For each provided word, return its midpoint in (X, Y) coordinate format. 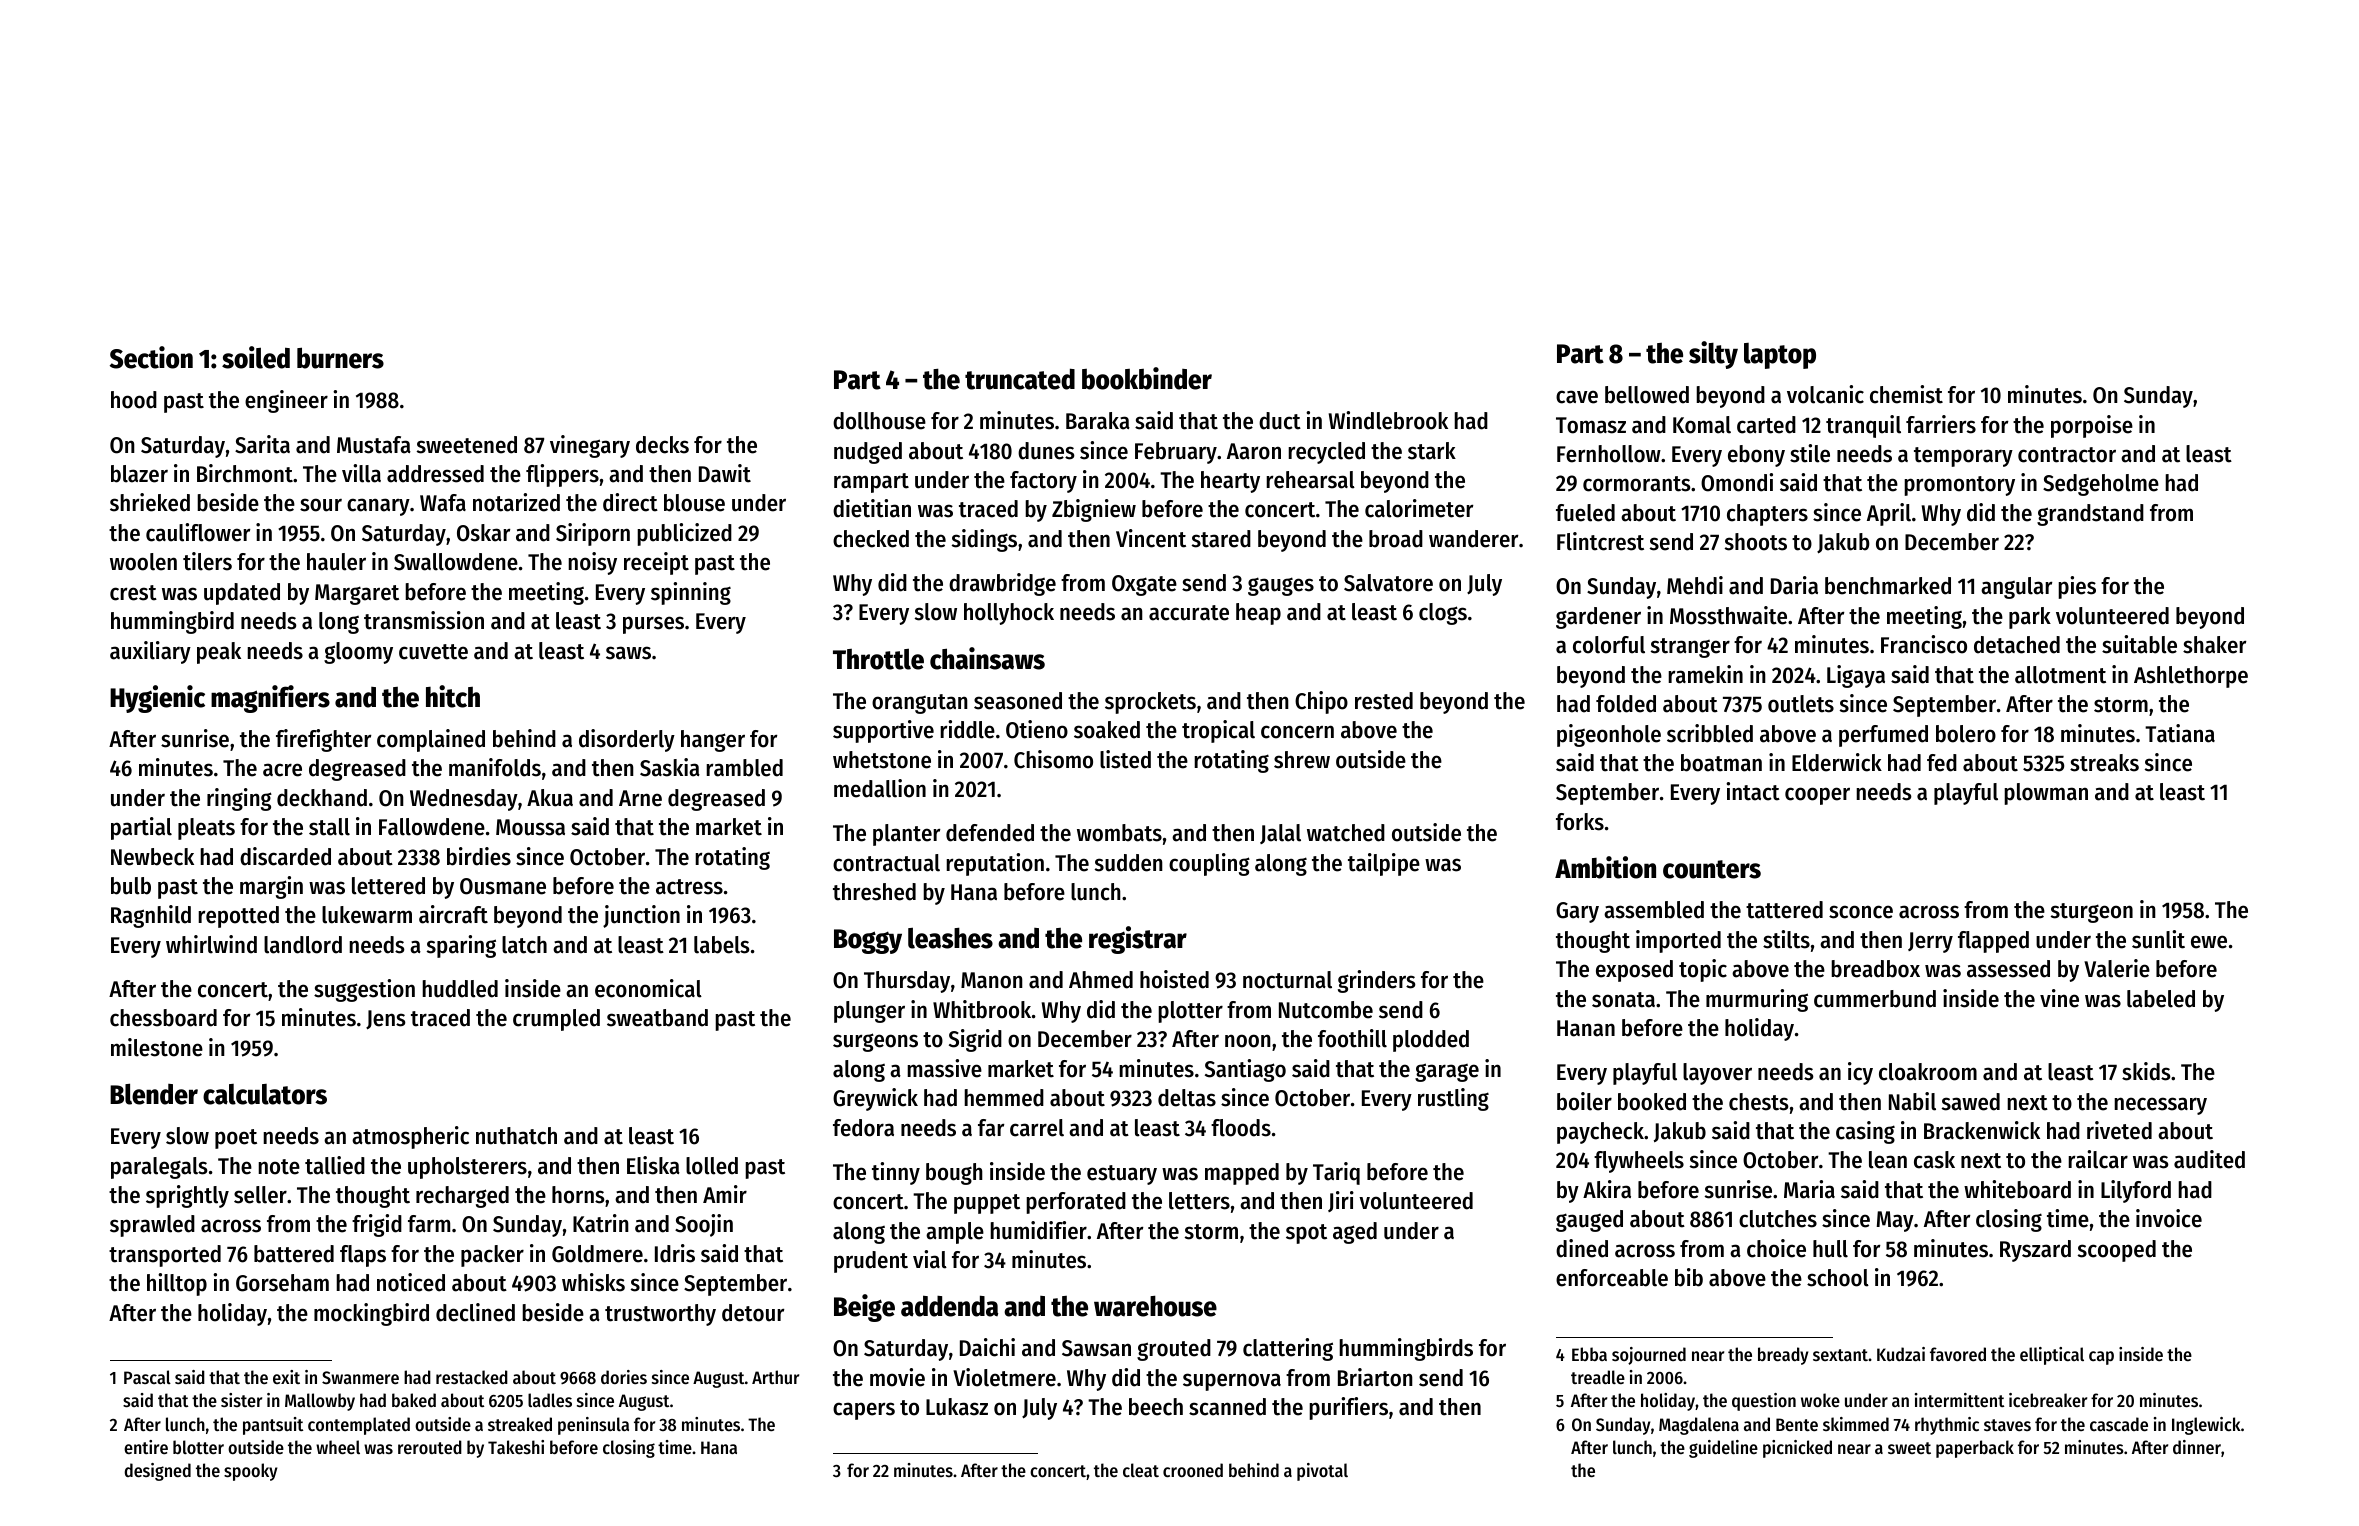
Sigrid (975, 1040)
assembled (1654, 910)
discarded (285, 856)
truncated (1020, 379)
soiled (256, 357)
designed (157, 1472)
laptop (1780, 356)
